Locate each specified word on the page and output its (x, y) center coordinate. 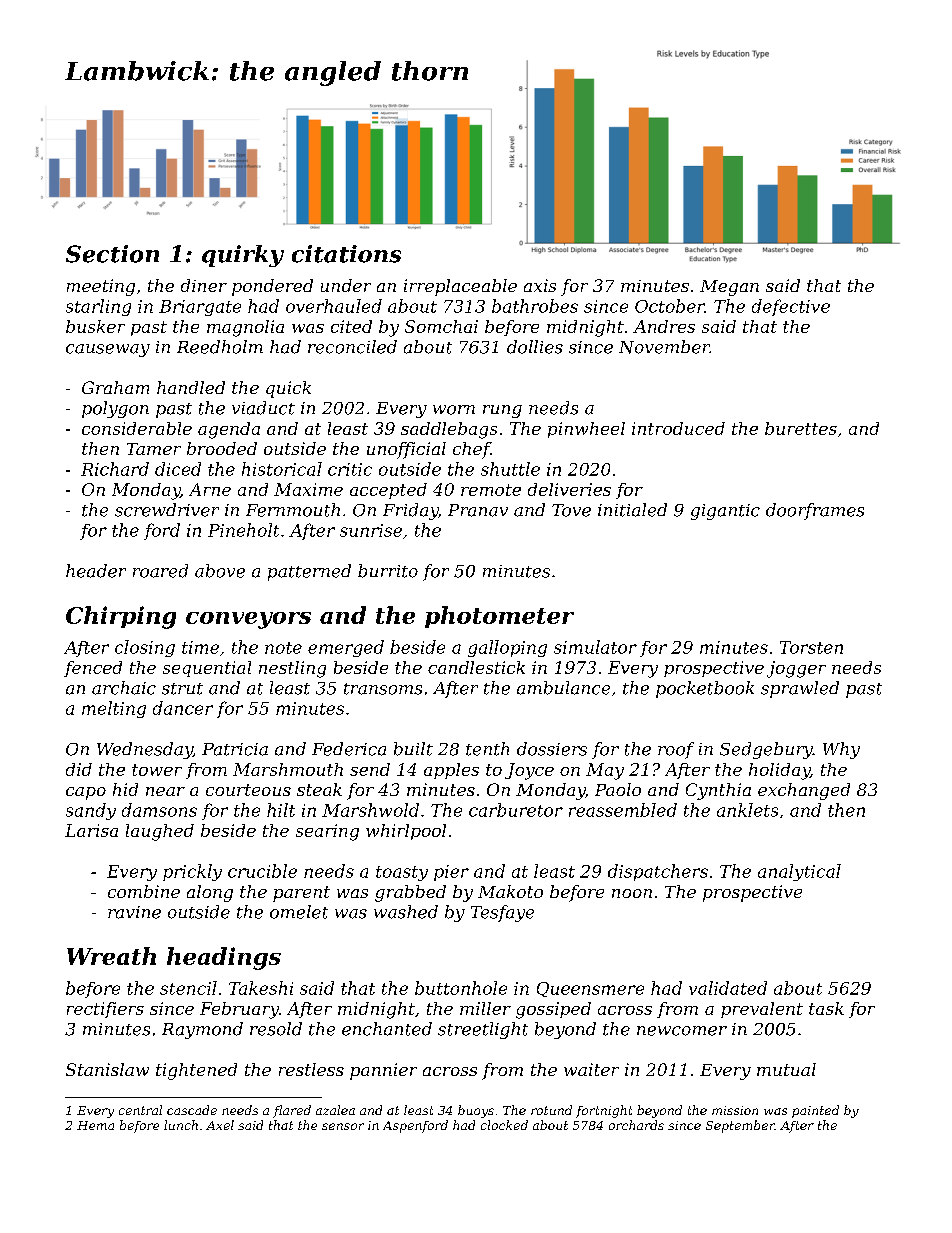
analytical (799, 872)
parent (301, 894)
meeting (101, 287)
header (96, 571)
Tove (571, 510)
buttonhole (461, 988)
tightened (196, 1071)
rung (502, 411)
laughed (160, 832)
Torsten (811, 647)
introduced (678, 428)
